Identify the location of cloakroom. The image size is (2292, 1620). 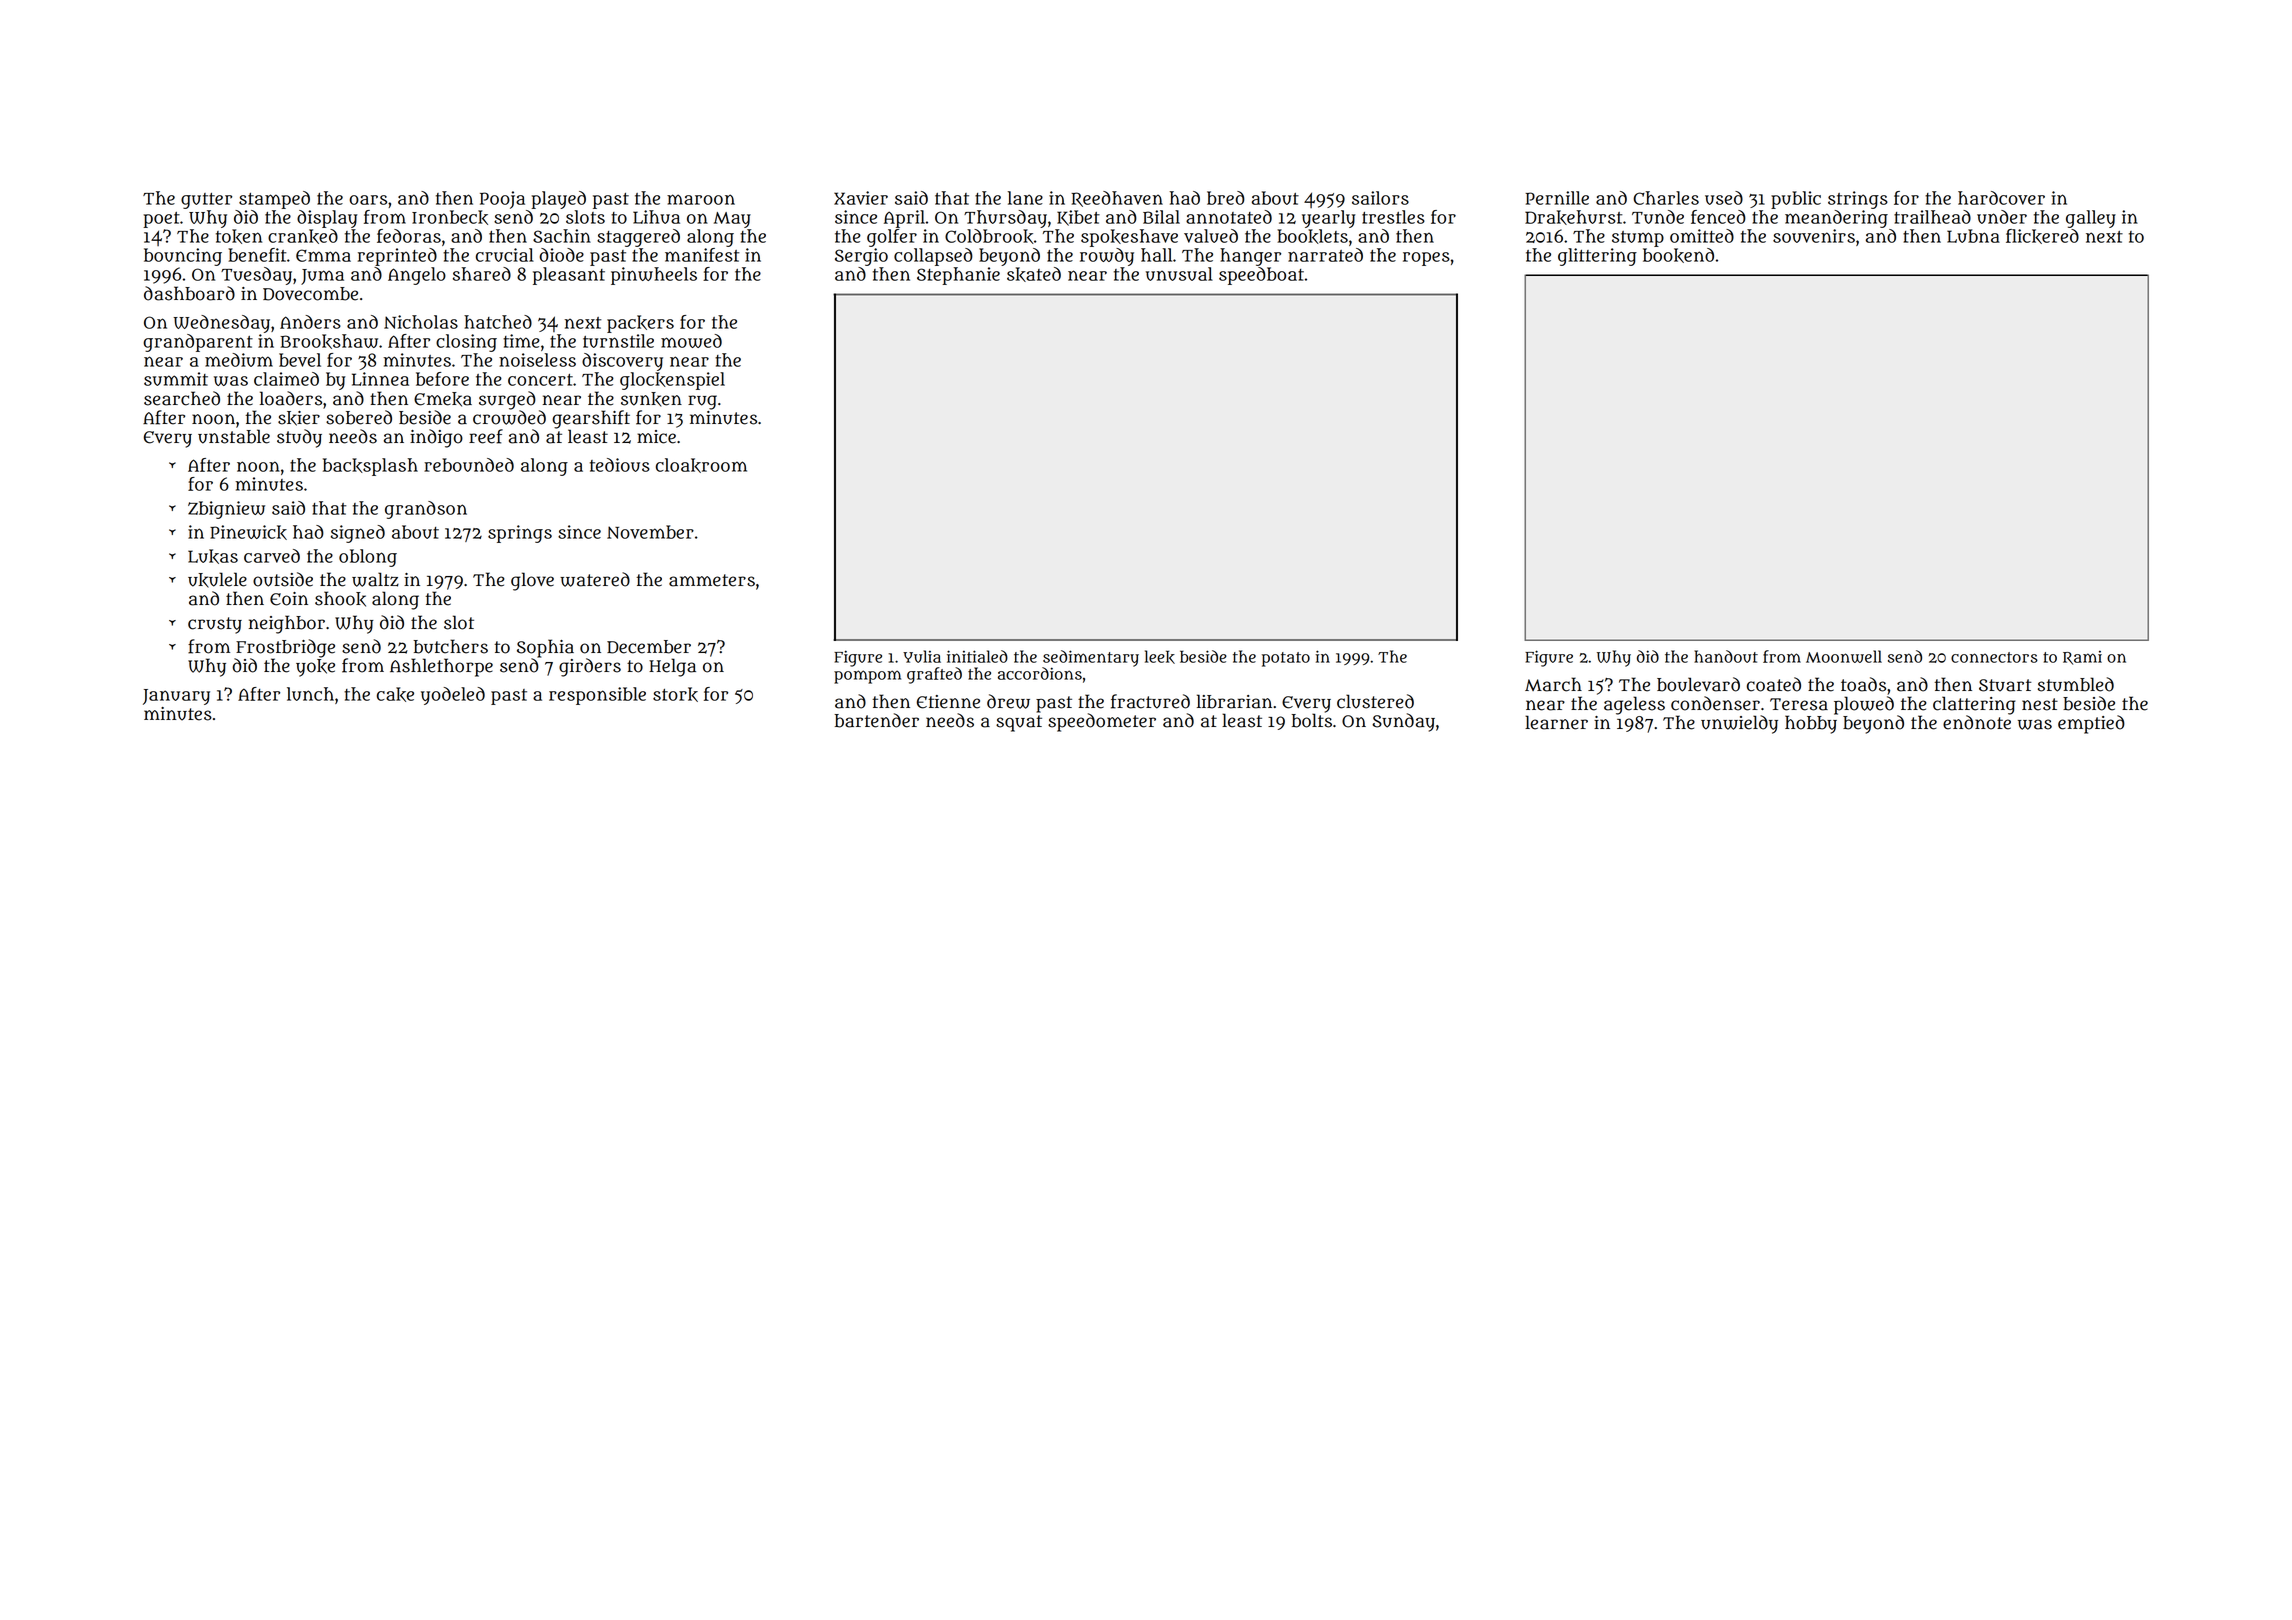
(701, 465).
